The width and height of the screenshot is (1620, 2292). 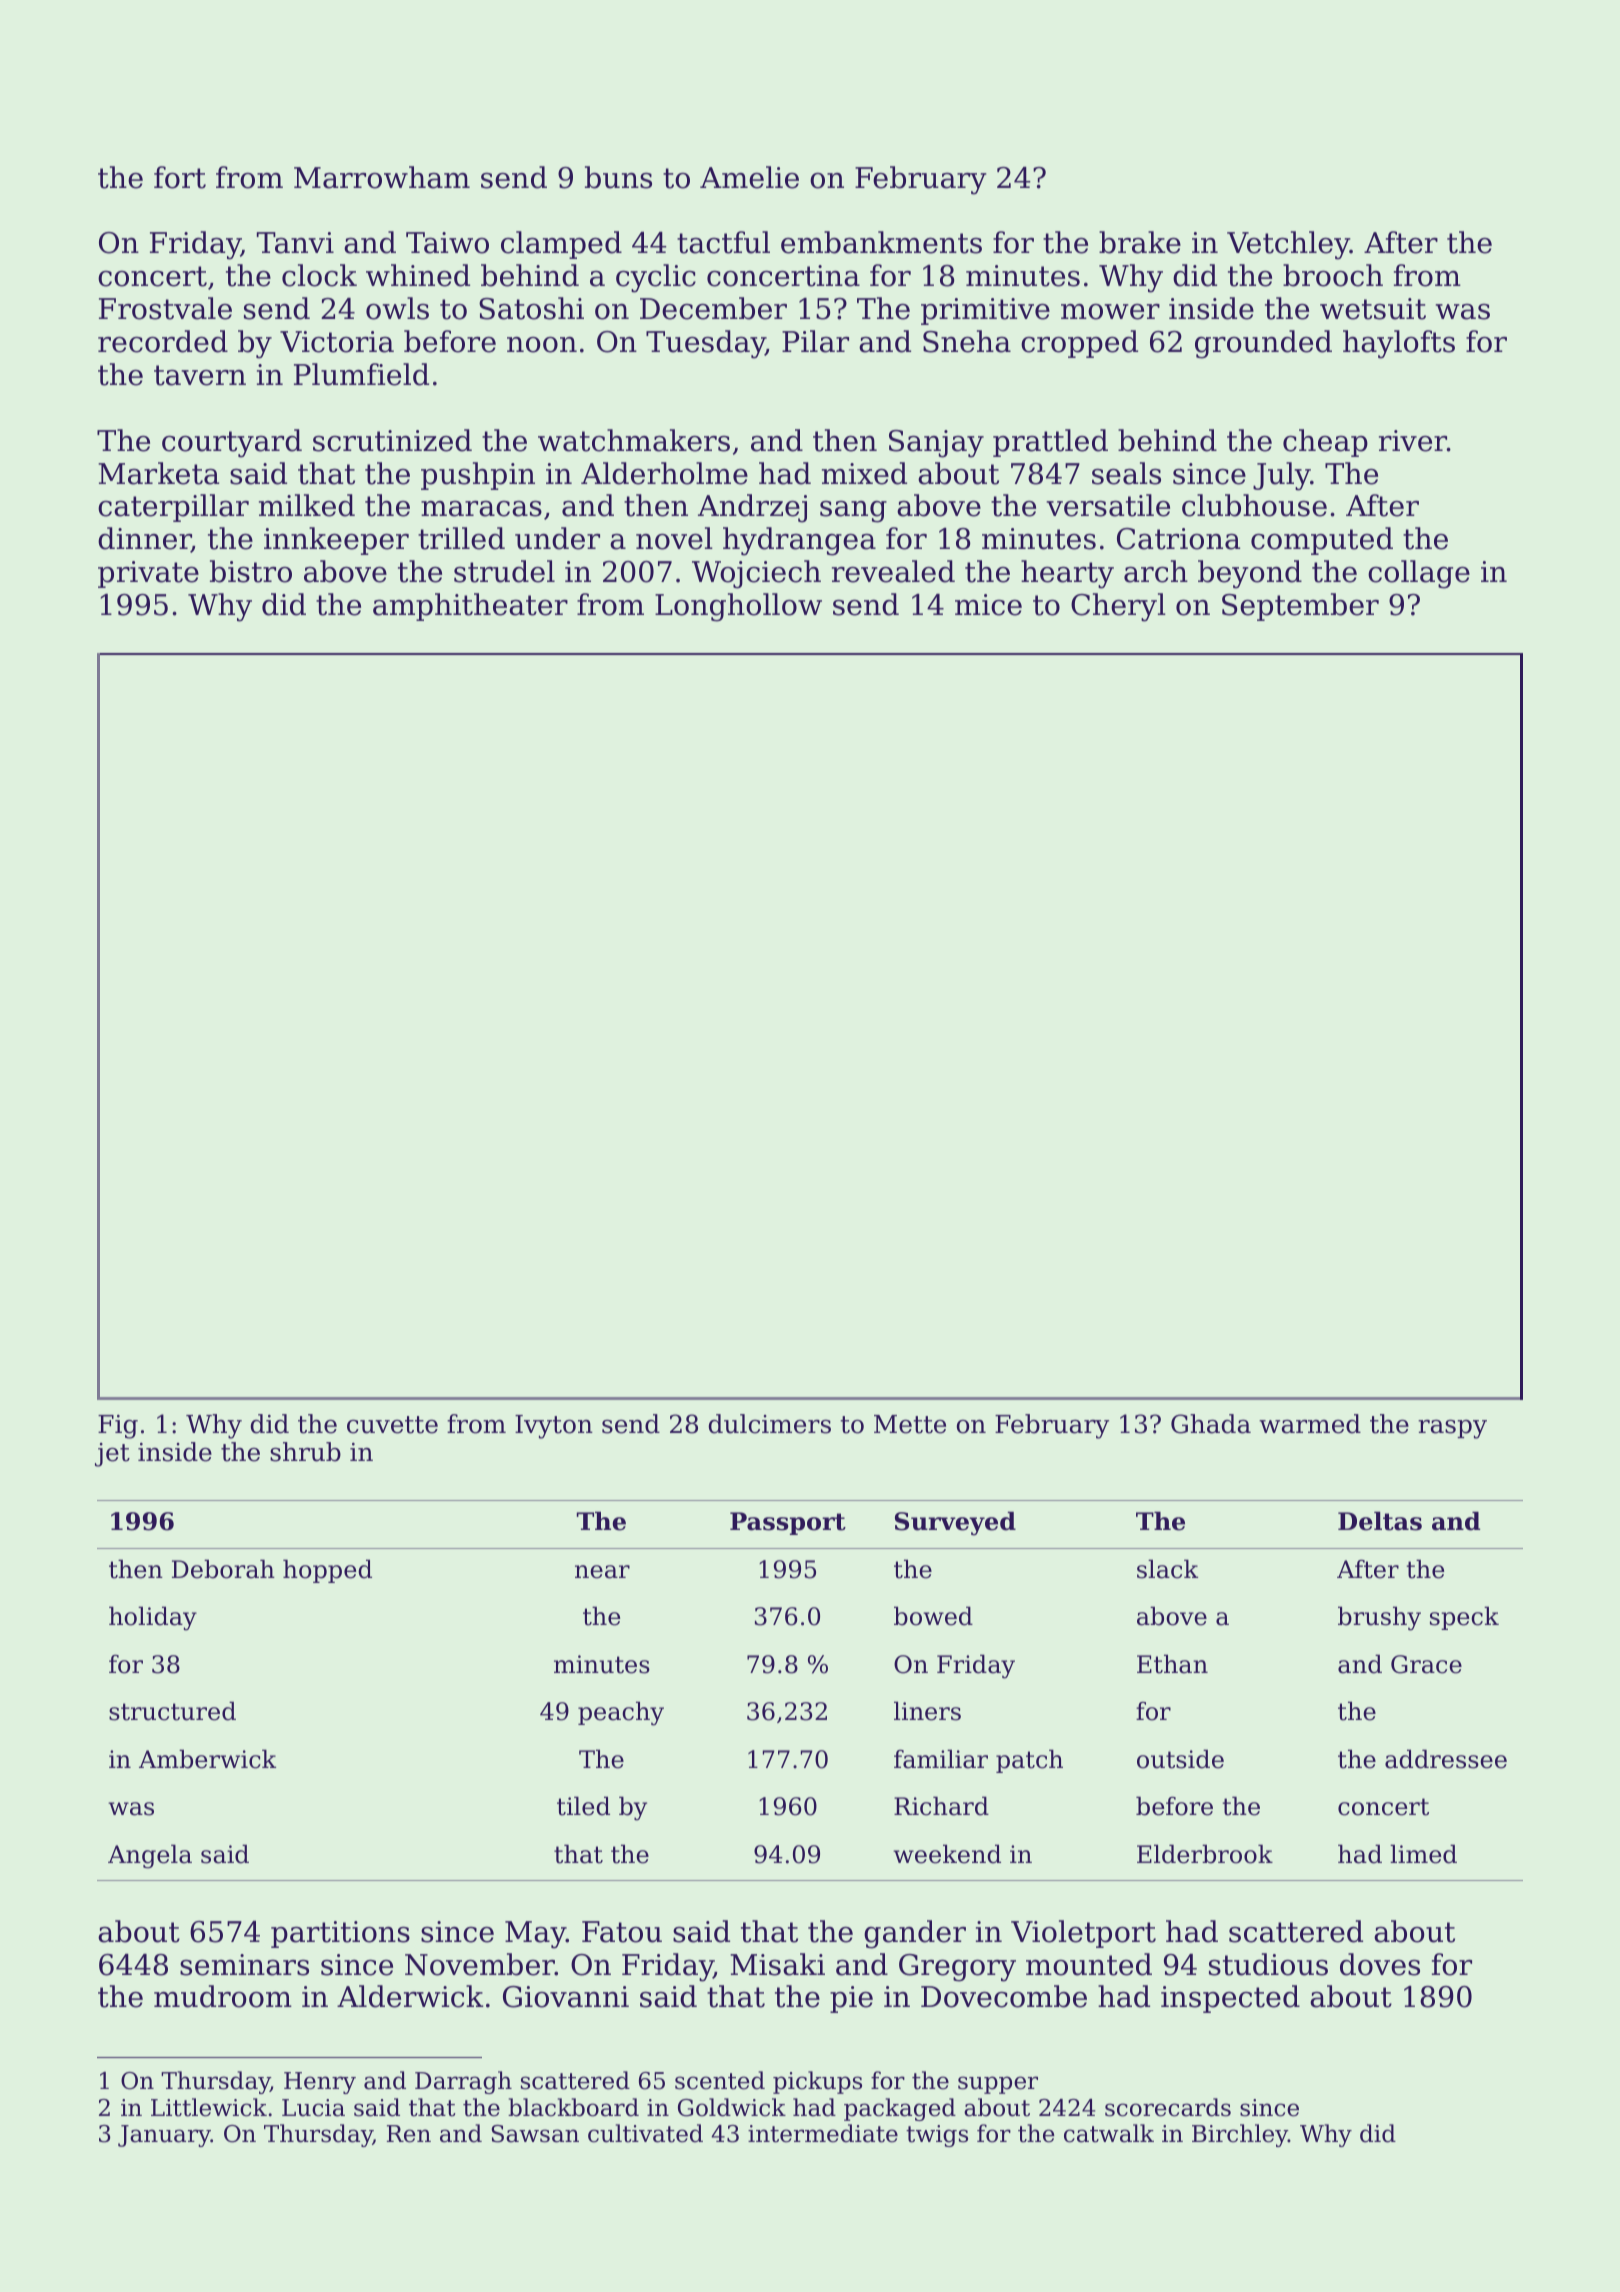 What do you see at coordinates (118, 1427) in the screenshot?
I see `Fig` at bounding box center [118, 1427].
